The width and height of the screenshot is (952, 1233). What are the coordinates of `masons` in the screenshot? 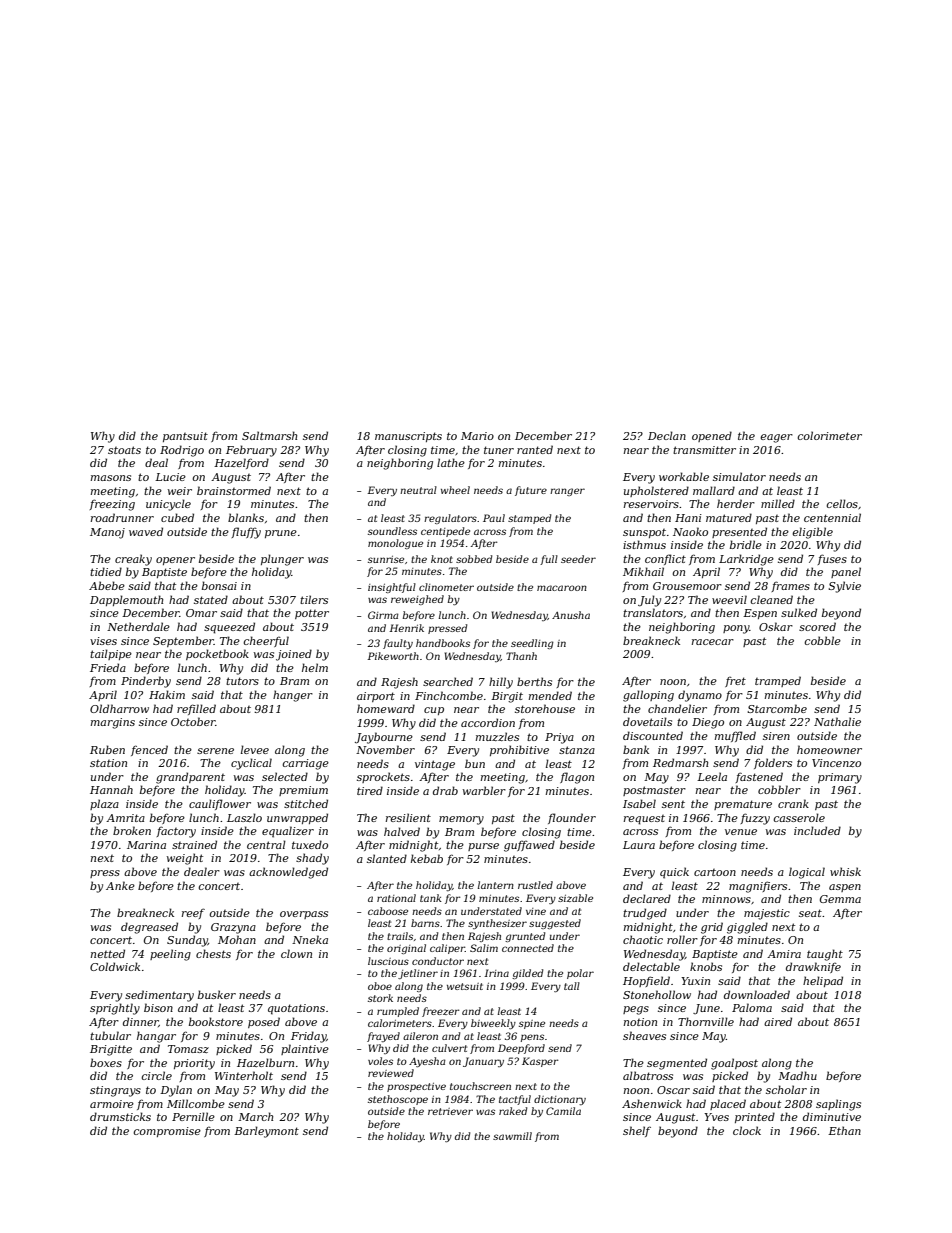 It's located at (111, 478).
